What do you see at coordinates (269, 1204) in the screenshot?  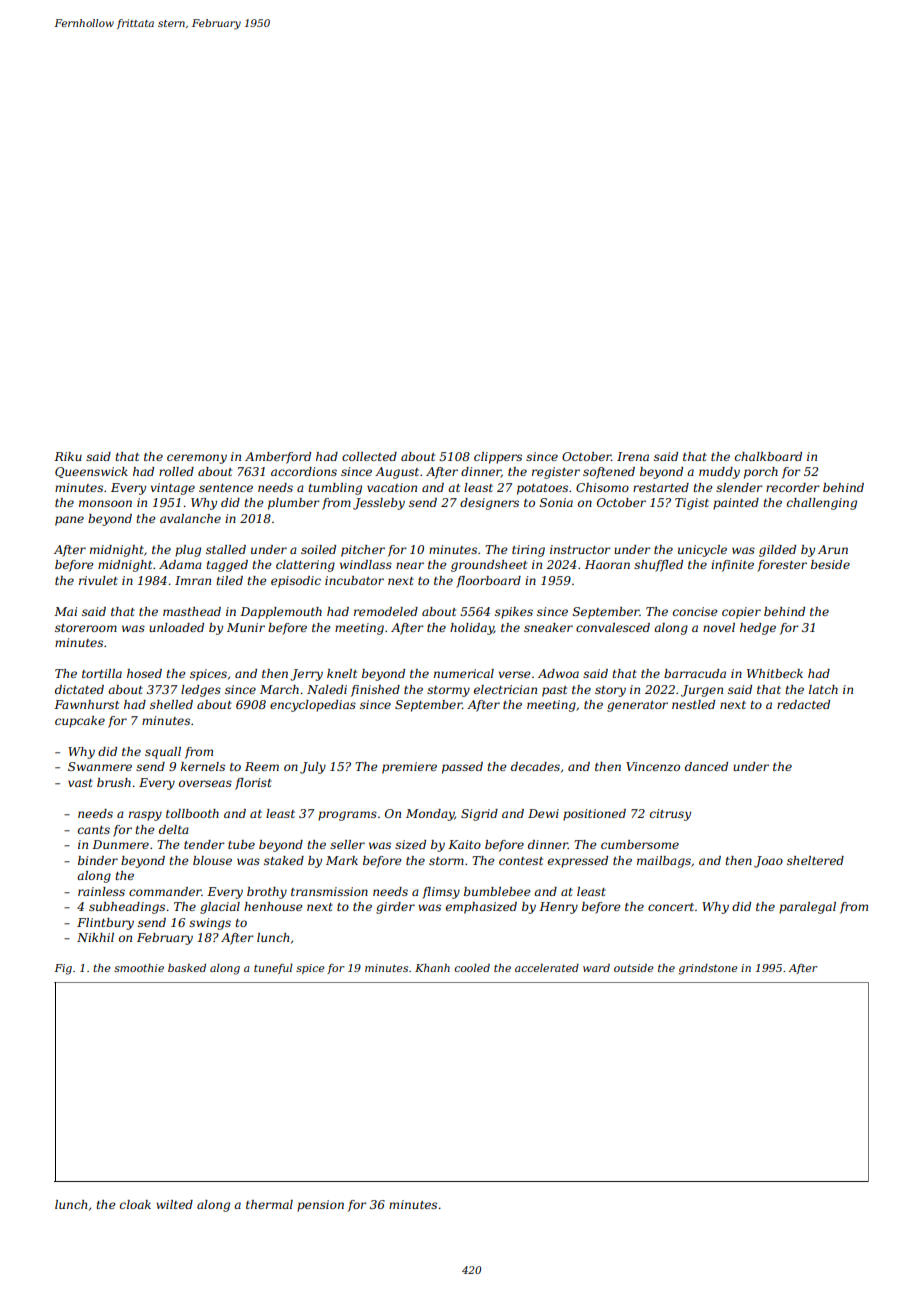 I see `thermal` at bounding box center [269, 1204].
